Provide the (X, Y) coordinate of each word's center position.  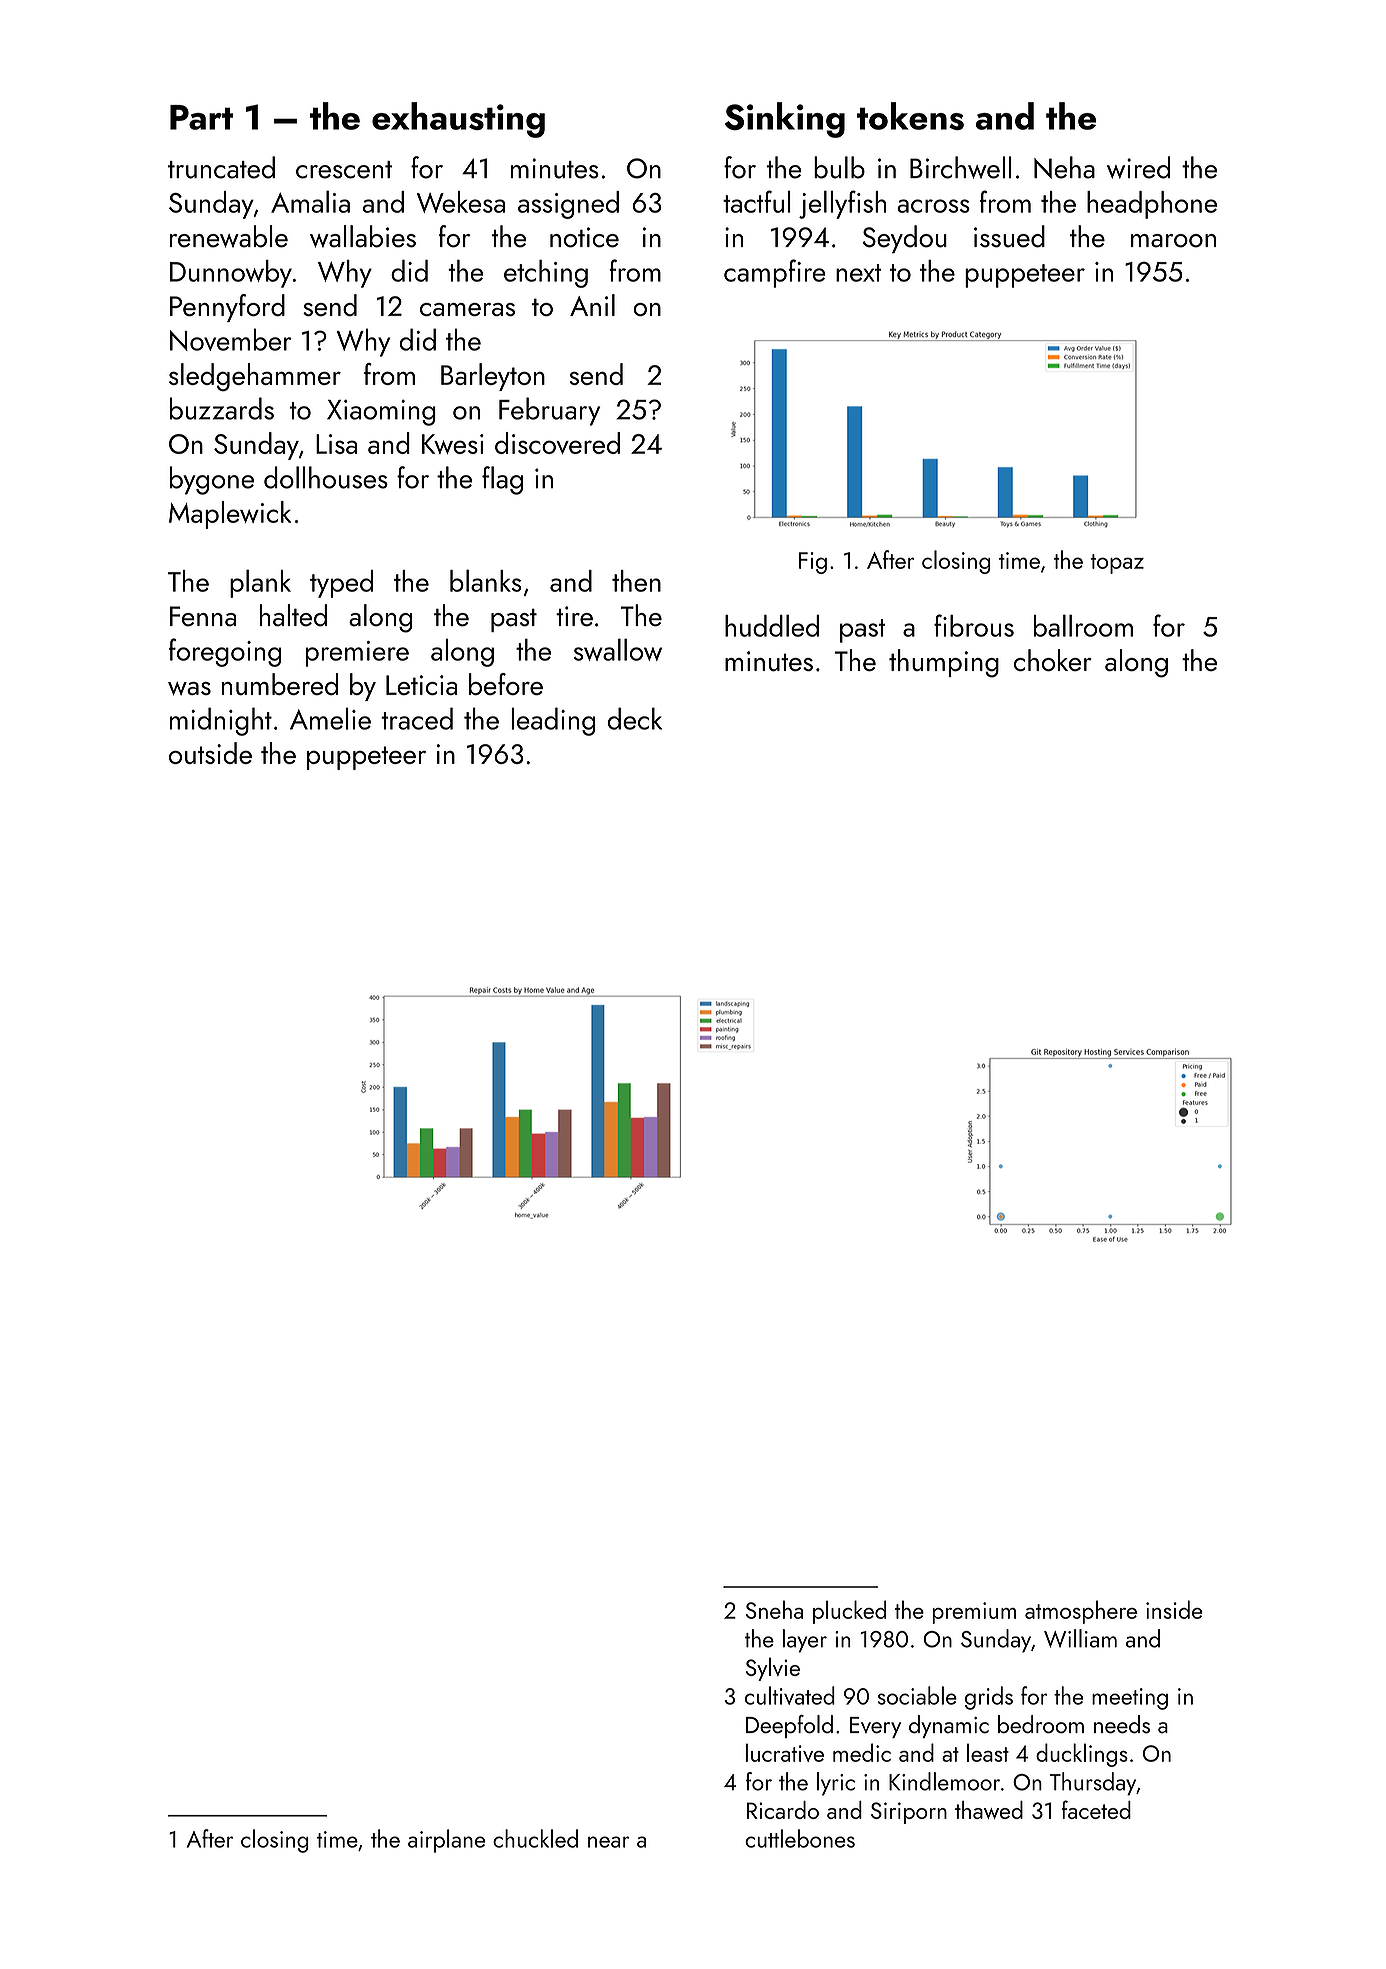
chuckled (535, 1838)
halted (293, 615)
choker (1053, 660)
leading (553, 721)
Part (201, 117)
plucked (849, 1612)
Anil (592, 305)
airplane (446, 1841)
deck (635, 718)
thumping (944, 663)
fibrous (974, 625)
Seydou (904, 239)
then (636, 581)
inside (1174, 1609)
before (506, 684)
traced (417, 718)
